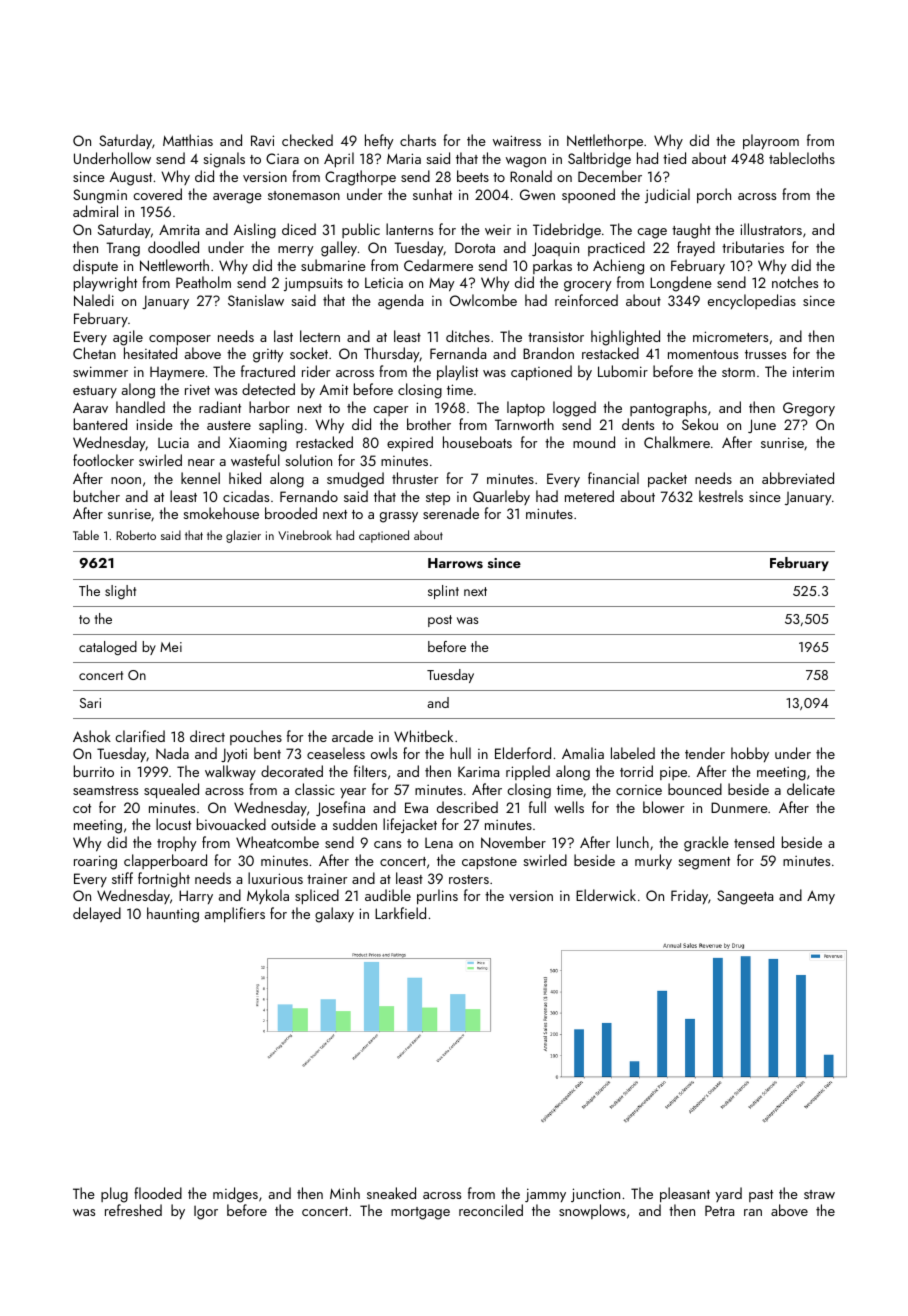 The width and height of the screenshot is (908, 1316). What do you see at coordinates (437, 896) in the screenshot?
I see `purlins` at bounding box center [437, 896].
